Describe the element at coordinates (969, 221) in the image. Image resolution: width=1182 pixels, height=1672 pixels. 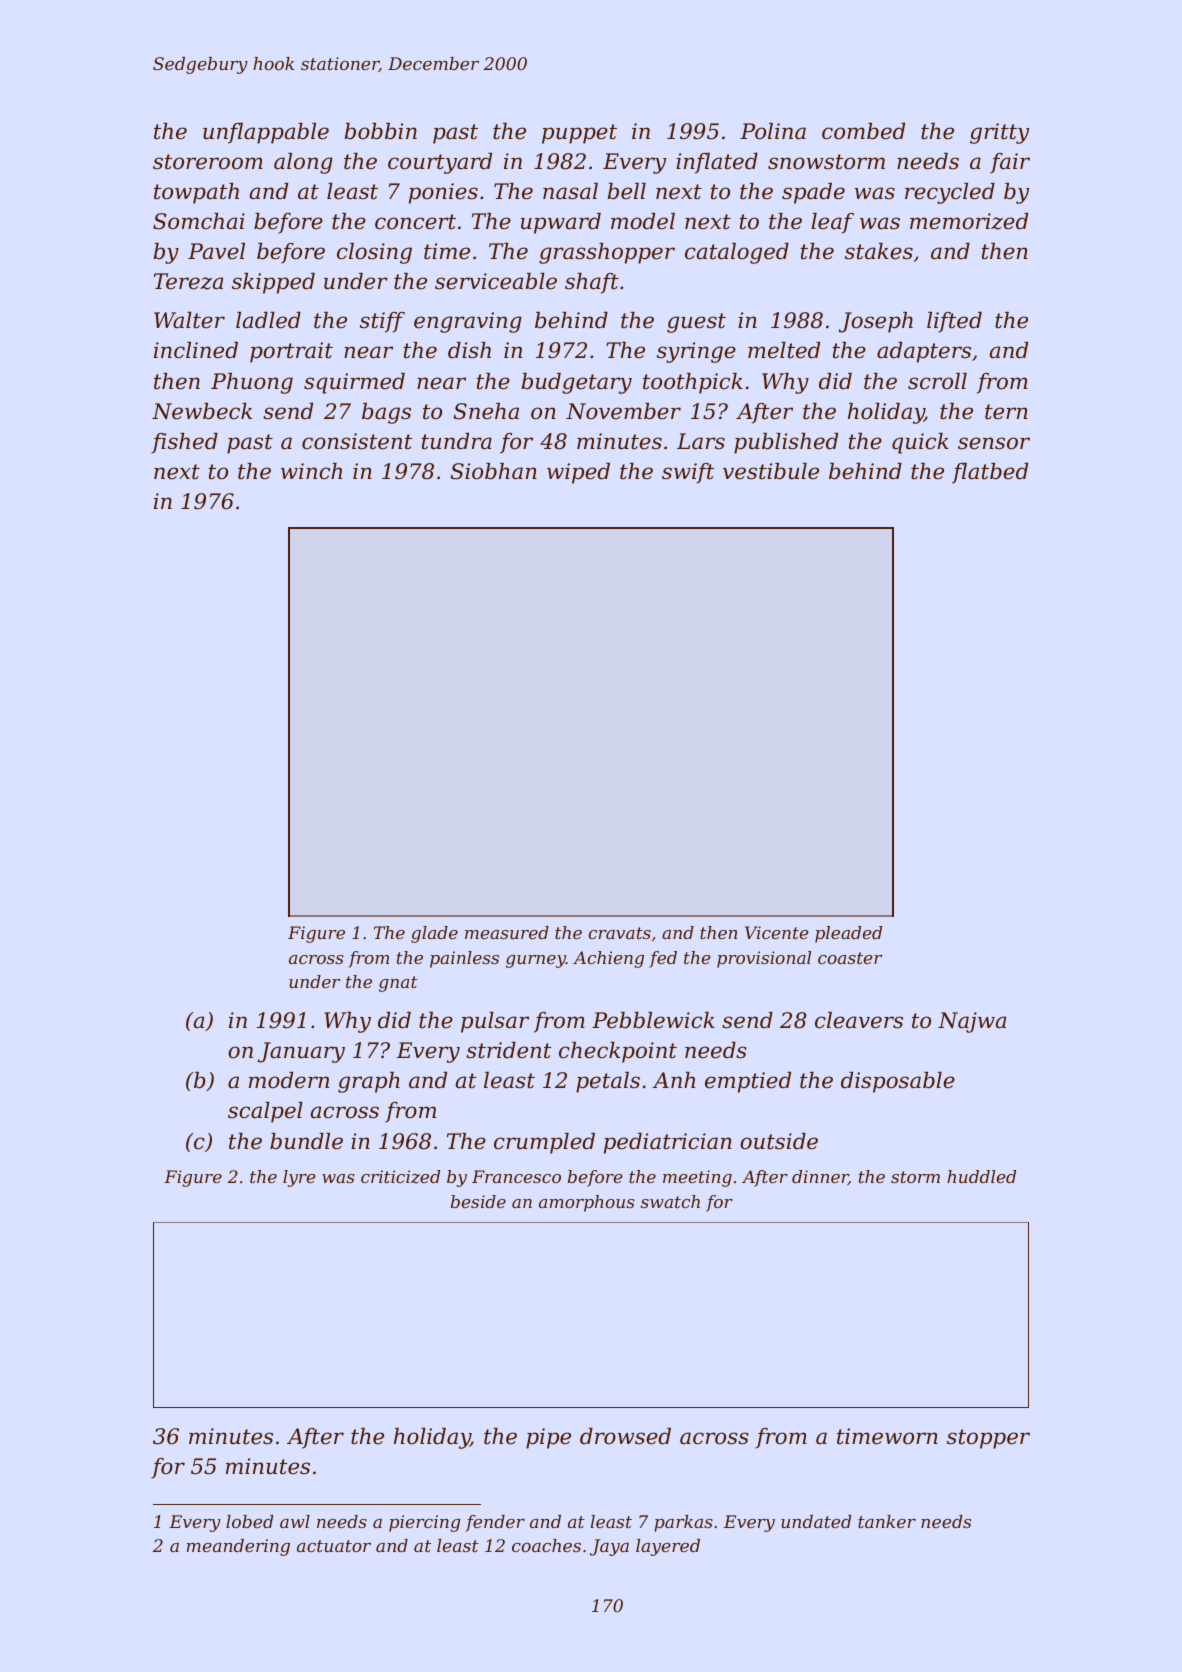
I see `memorized` at that location.
